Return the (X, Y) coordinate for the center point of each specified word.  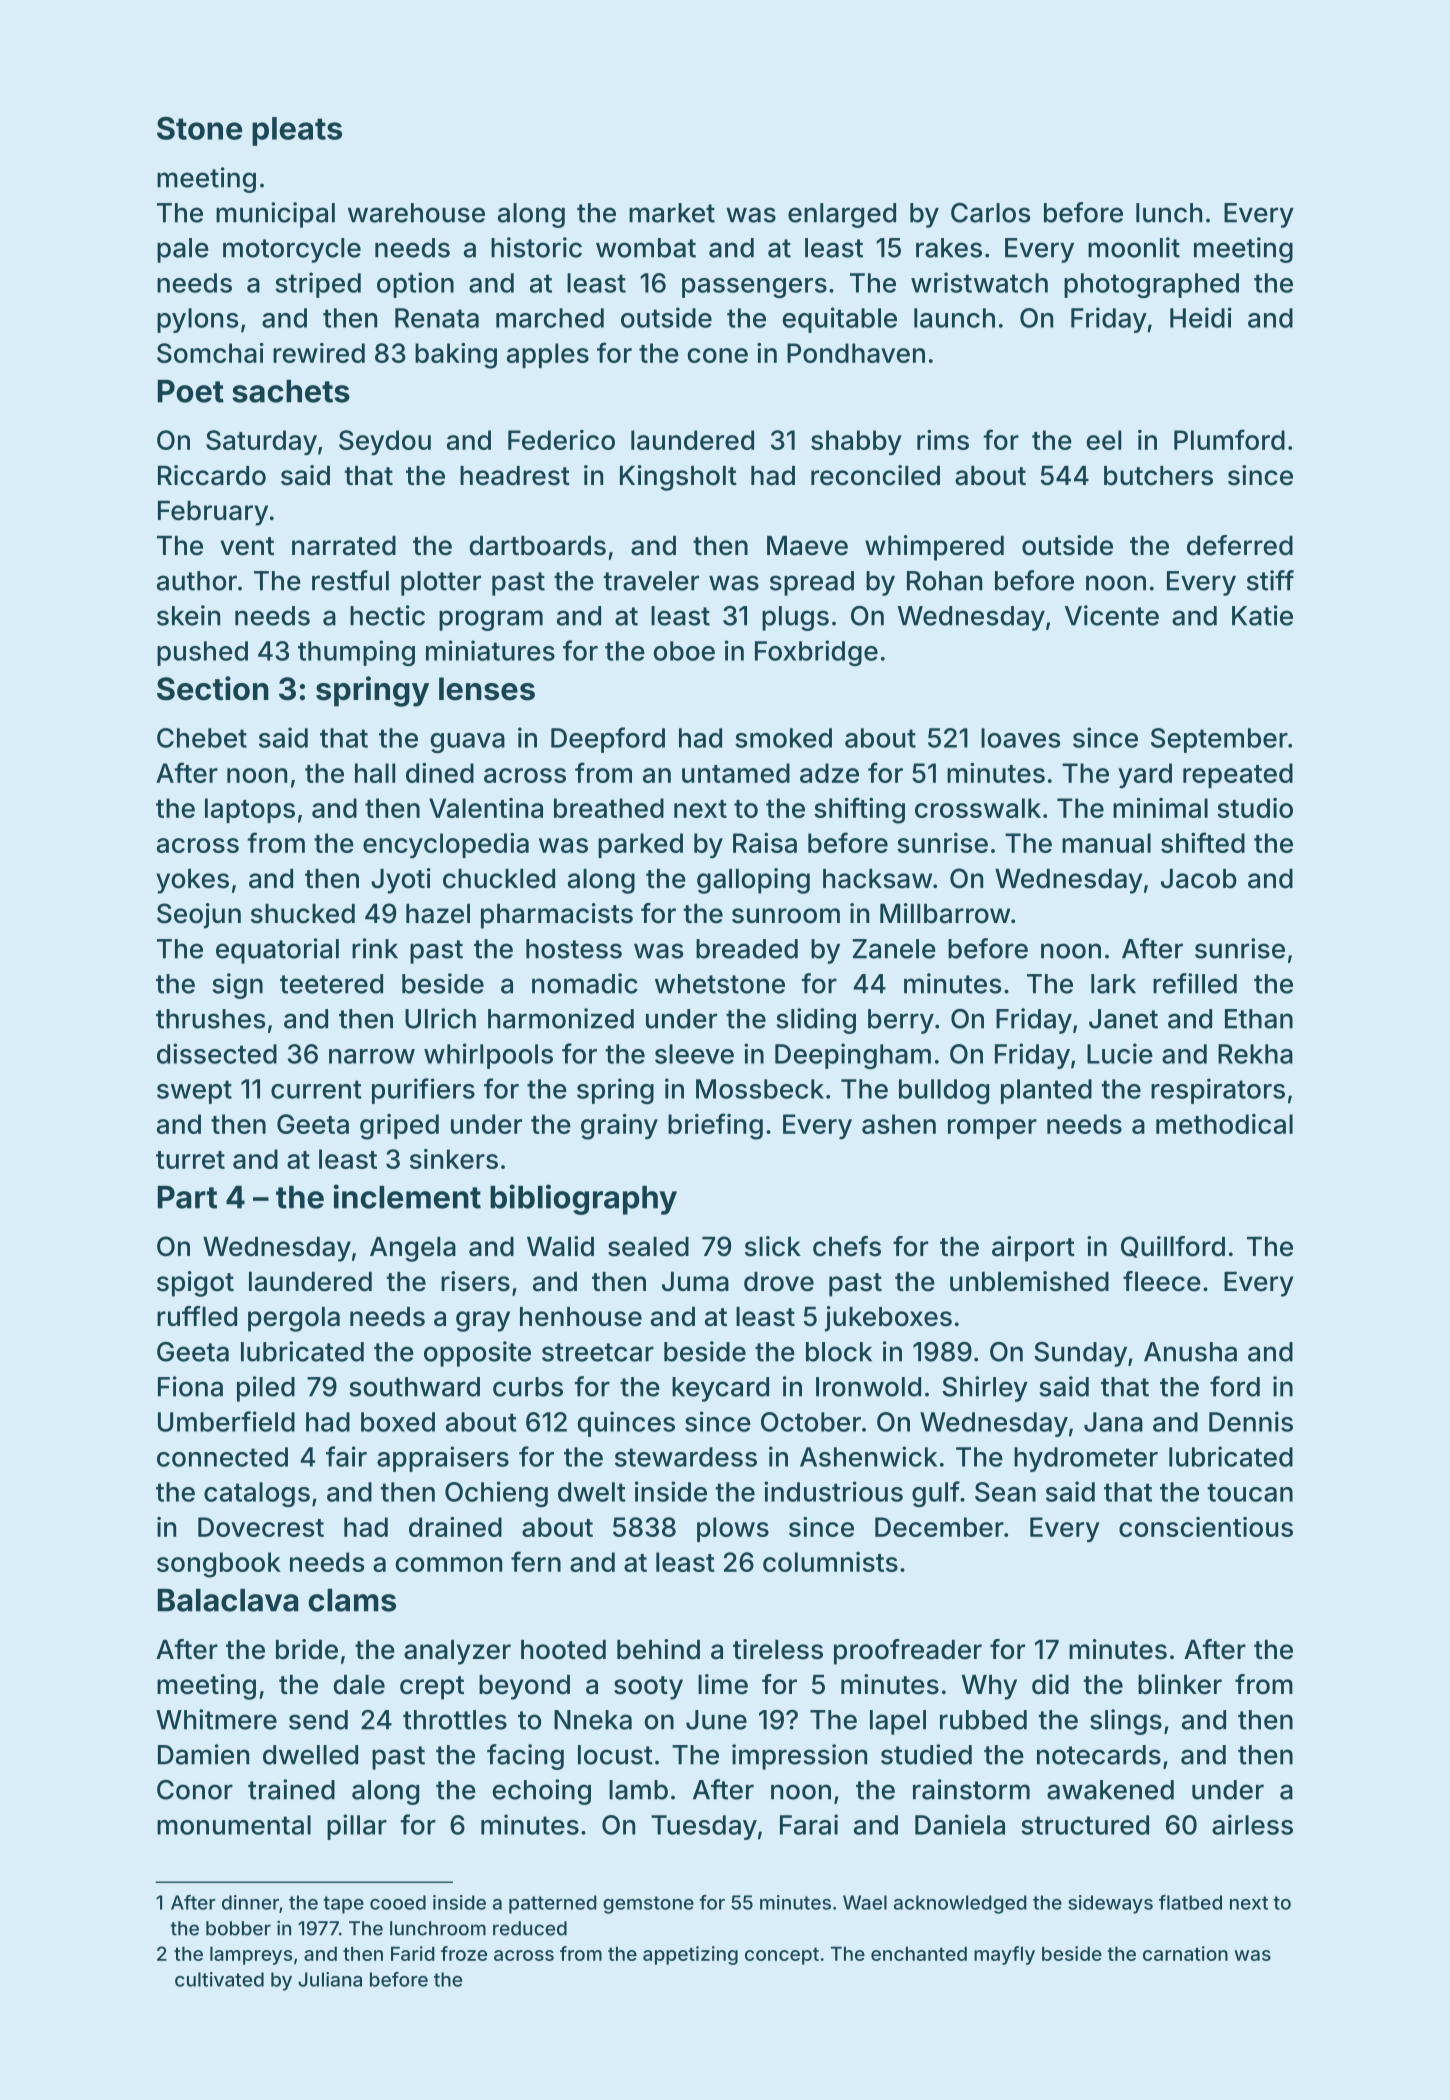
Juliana (330, 1979)
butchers (1158, 476)
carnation (1185, 1953)
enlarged (842, 215)
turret (190, 1160)
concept (782, 1956)
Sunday (1080, 1354)
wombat (646, 248)
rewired (319, 353)
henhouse (581, 1317)
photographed (1151, 285)
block (839, 1352)
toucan (1250, 1492)
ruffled (197, 1316)
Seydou (385, 442)
